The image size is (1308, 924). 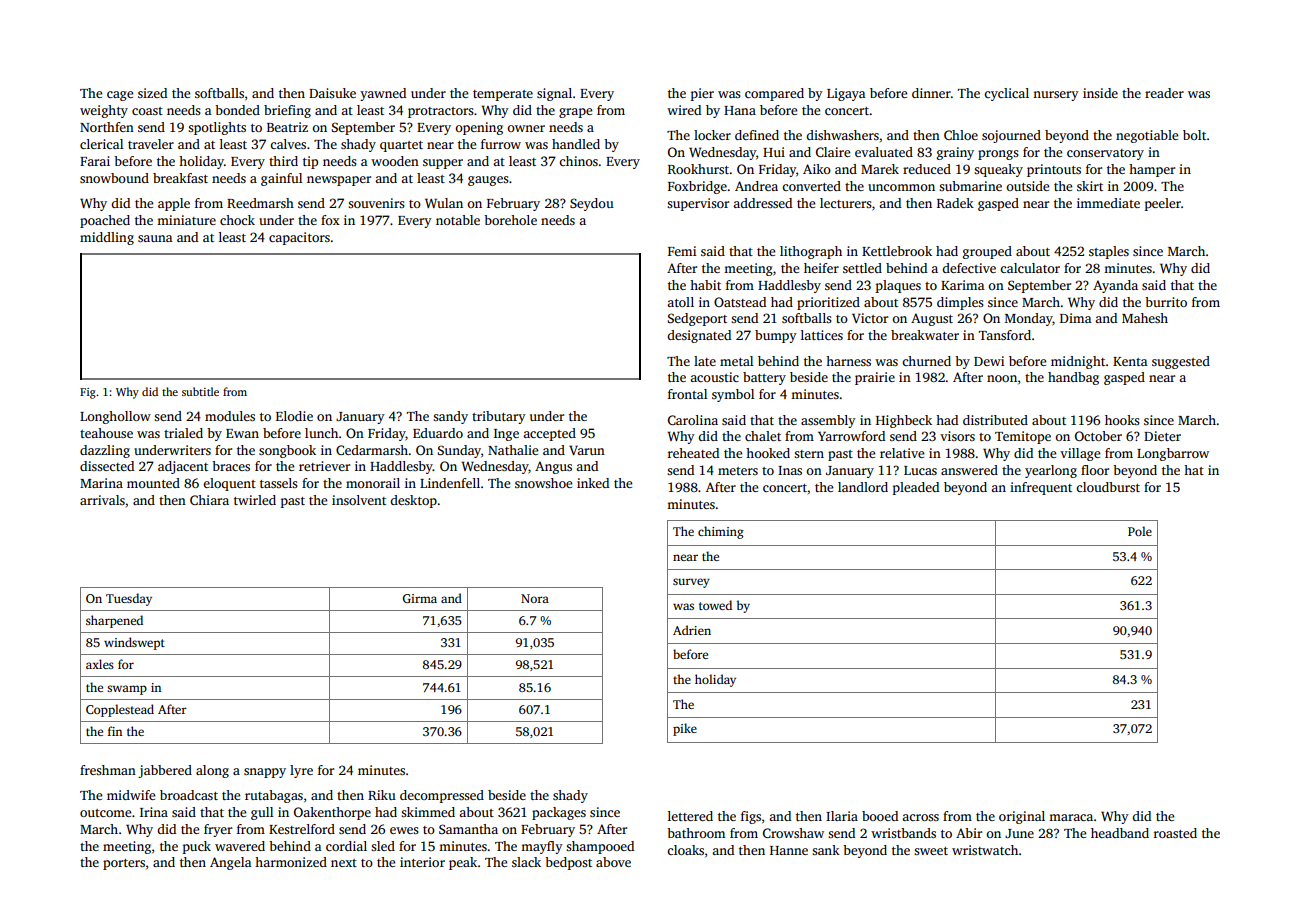 What do you see at coordinates (200, 391) in the page?
I see `subtitle` at bounding box center [200, 391].
